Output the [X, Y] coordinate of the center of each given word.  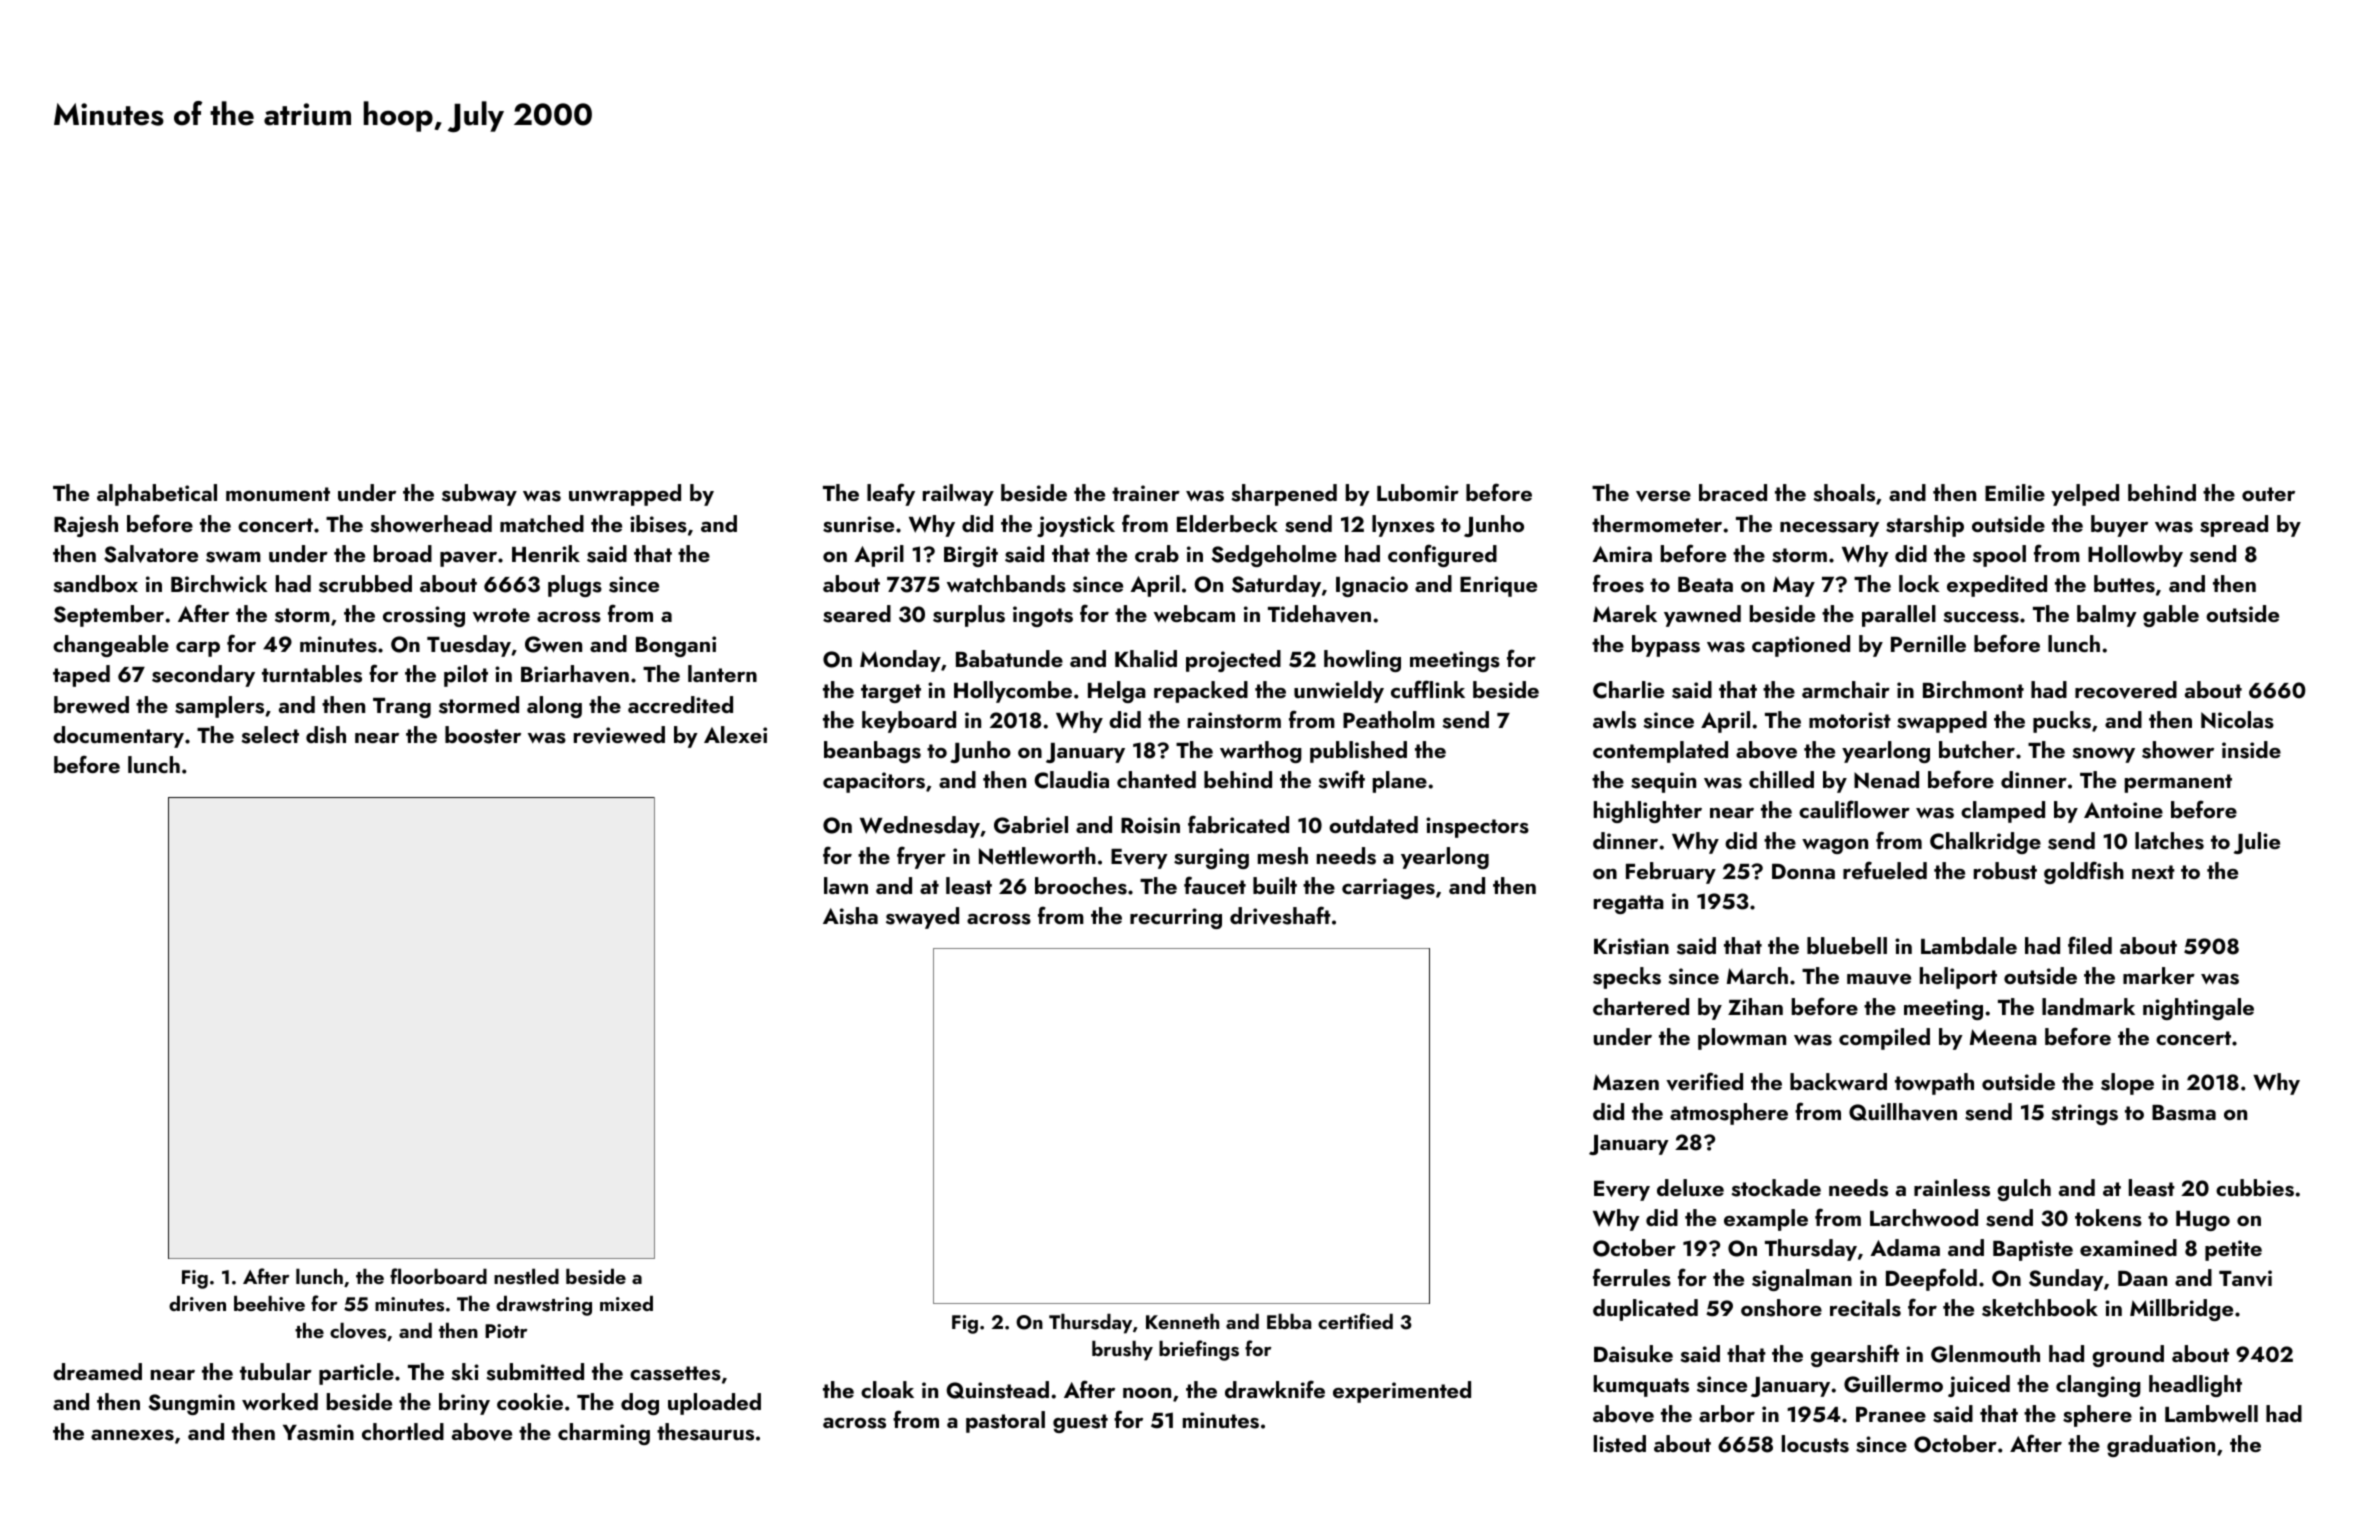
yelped [2085, 495]
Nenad [1886, 780]
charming [604, 1434]
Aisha [850, 916]
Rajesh [86, 526]
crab [1157, 553]
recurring [1176, 918]
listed [1620, 1444]
